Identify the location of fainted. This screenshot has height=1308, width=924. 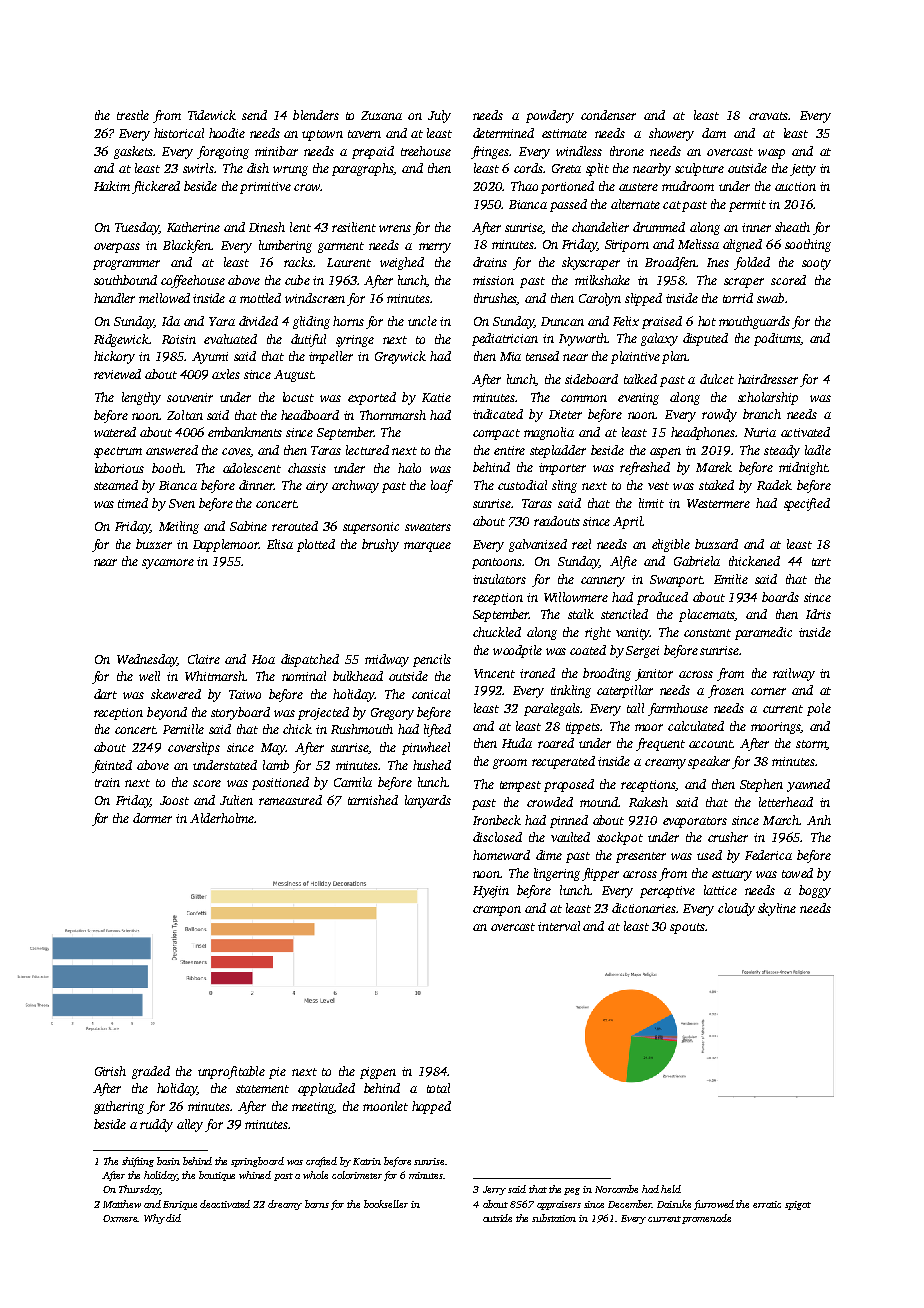
(112, 766).
